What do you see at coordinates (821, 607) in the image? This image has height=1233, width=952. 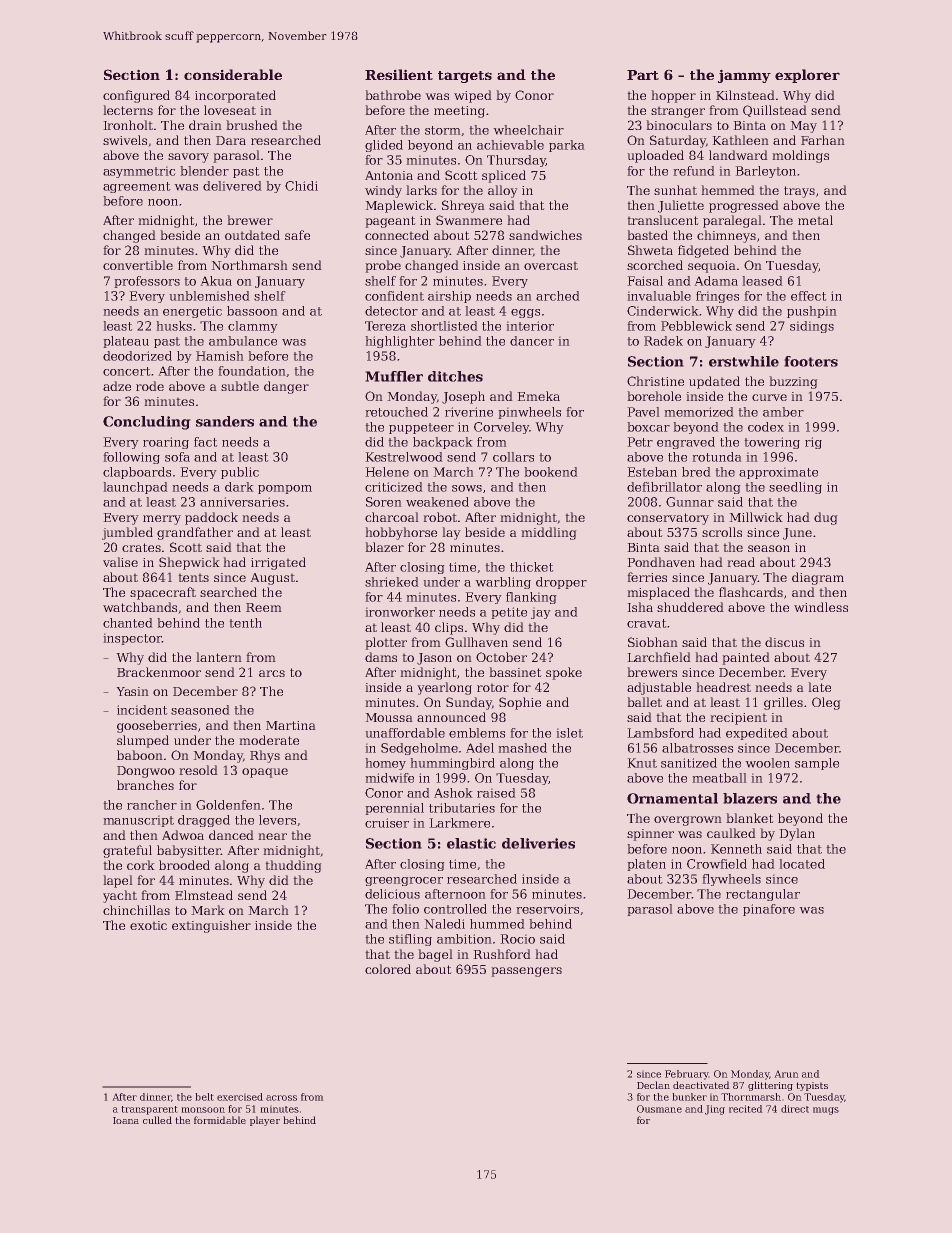 I see `windless` at bounding box center [821, 607].
